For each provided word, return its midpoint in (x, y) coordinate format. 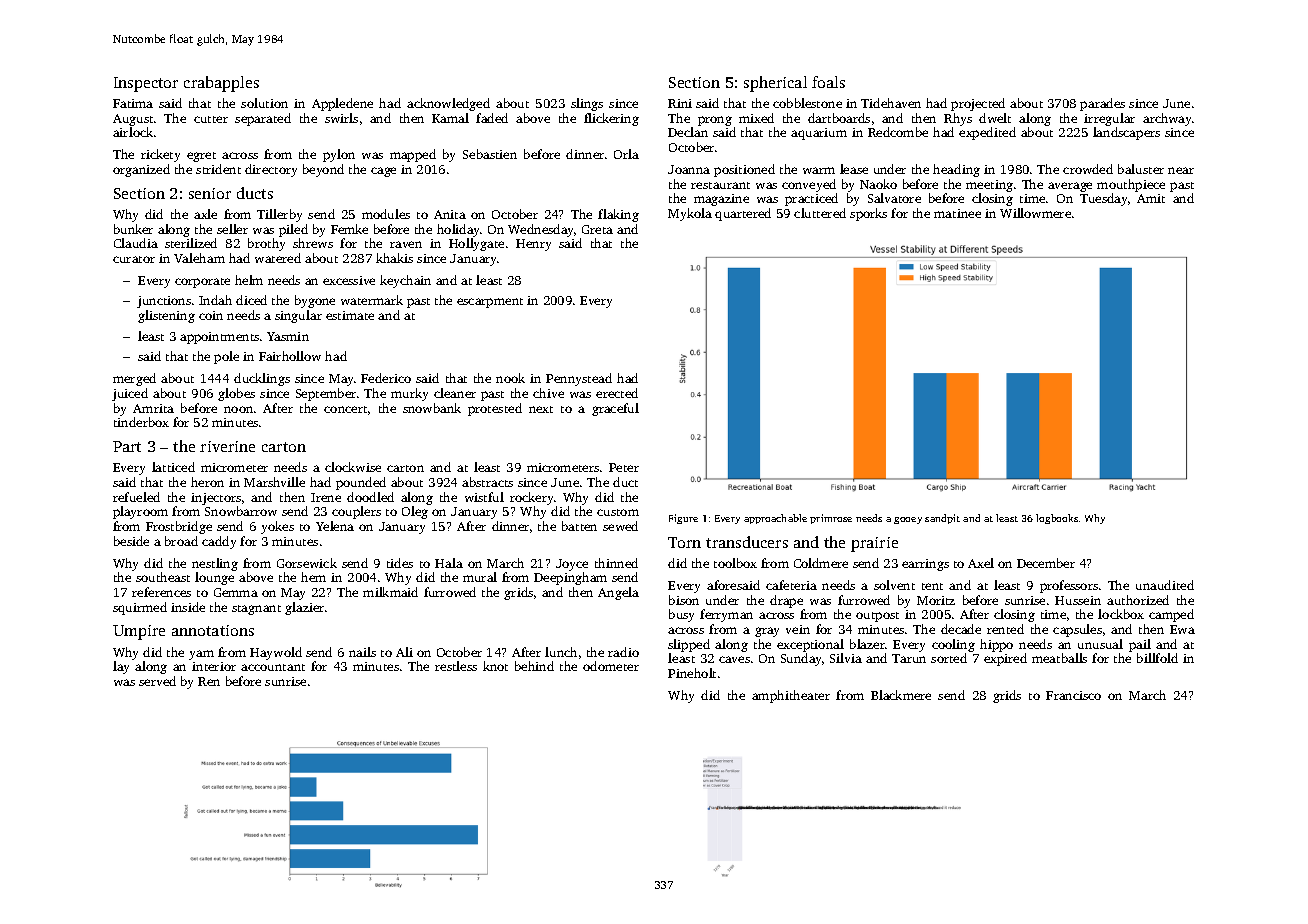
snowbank (432, 408)
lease (854, 169)
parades (1102, 104)
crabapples (221, 84)
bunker (133, 229)
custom (618, 512)
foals (828, 82)
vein (798, 629)
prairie (874, 544)
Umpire (139, 632)
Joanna (689, 169)
